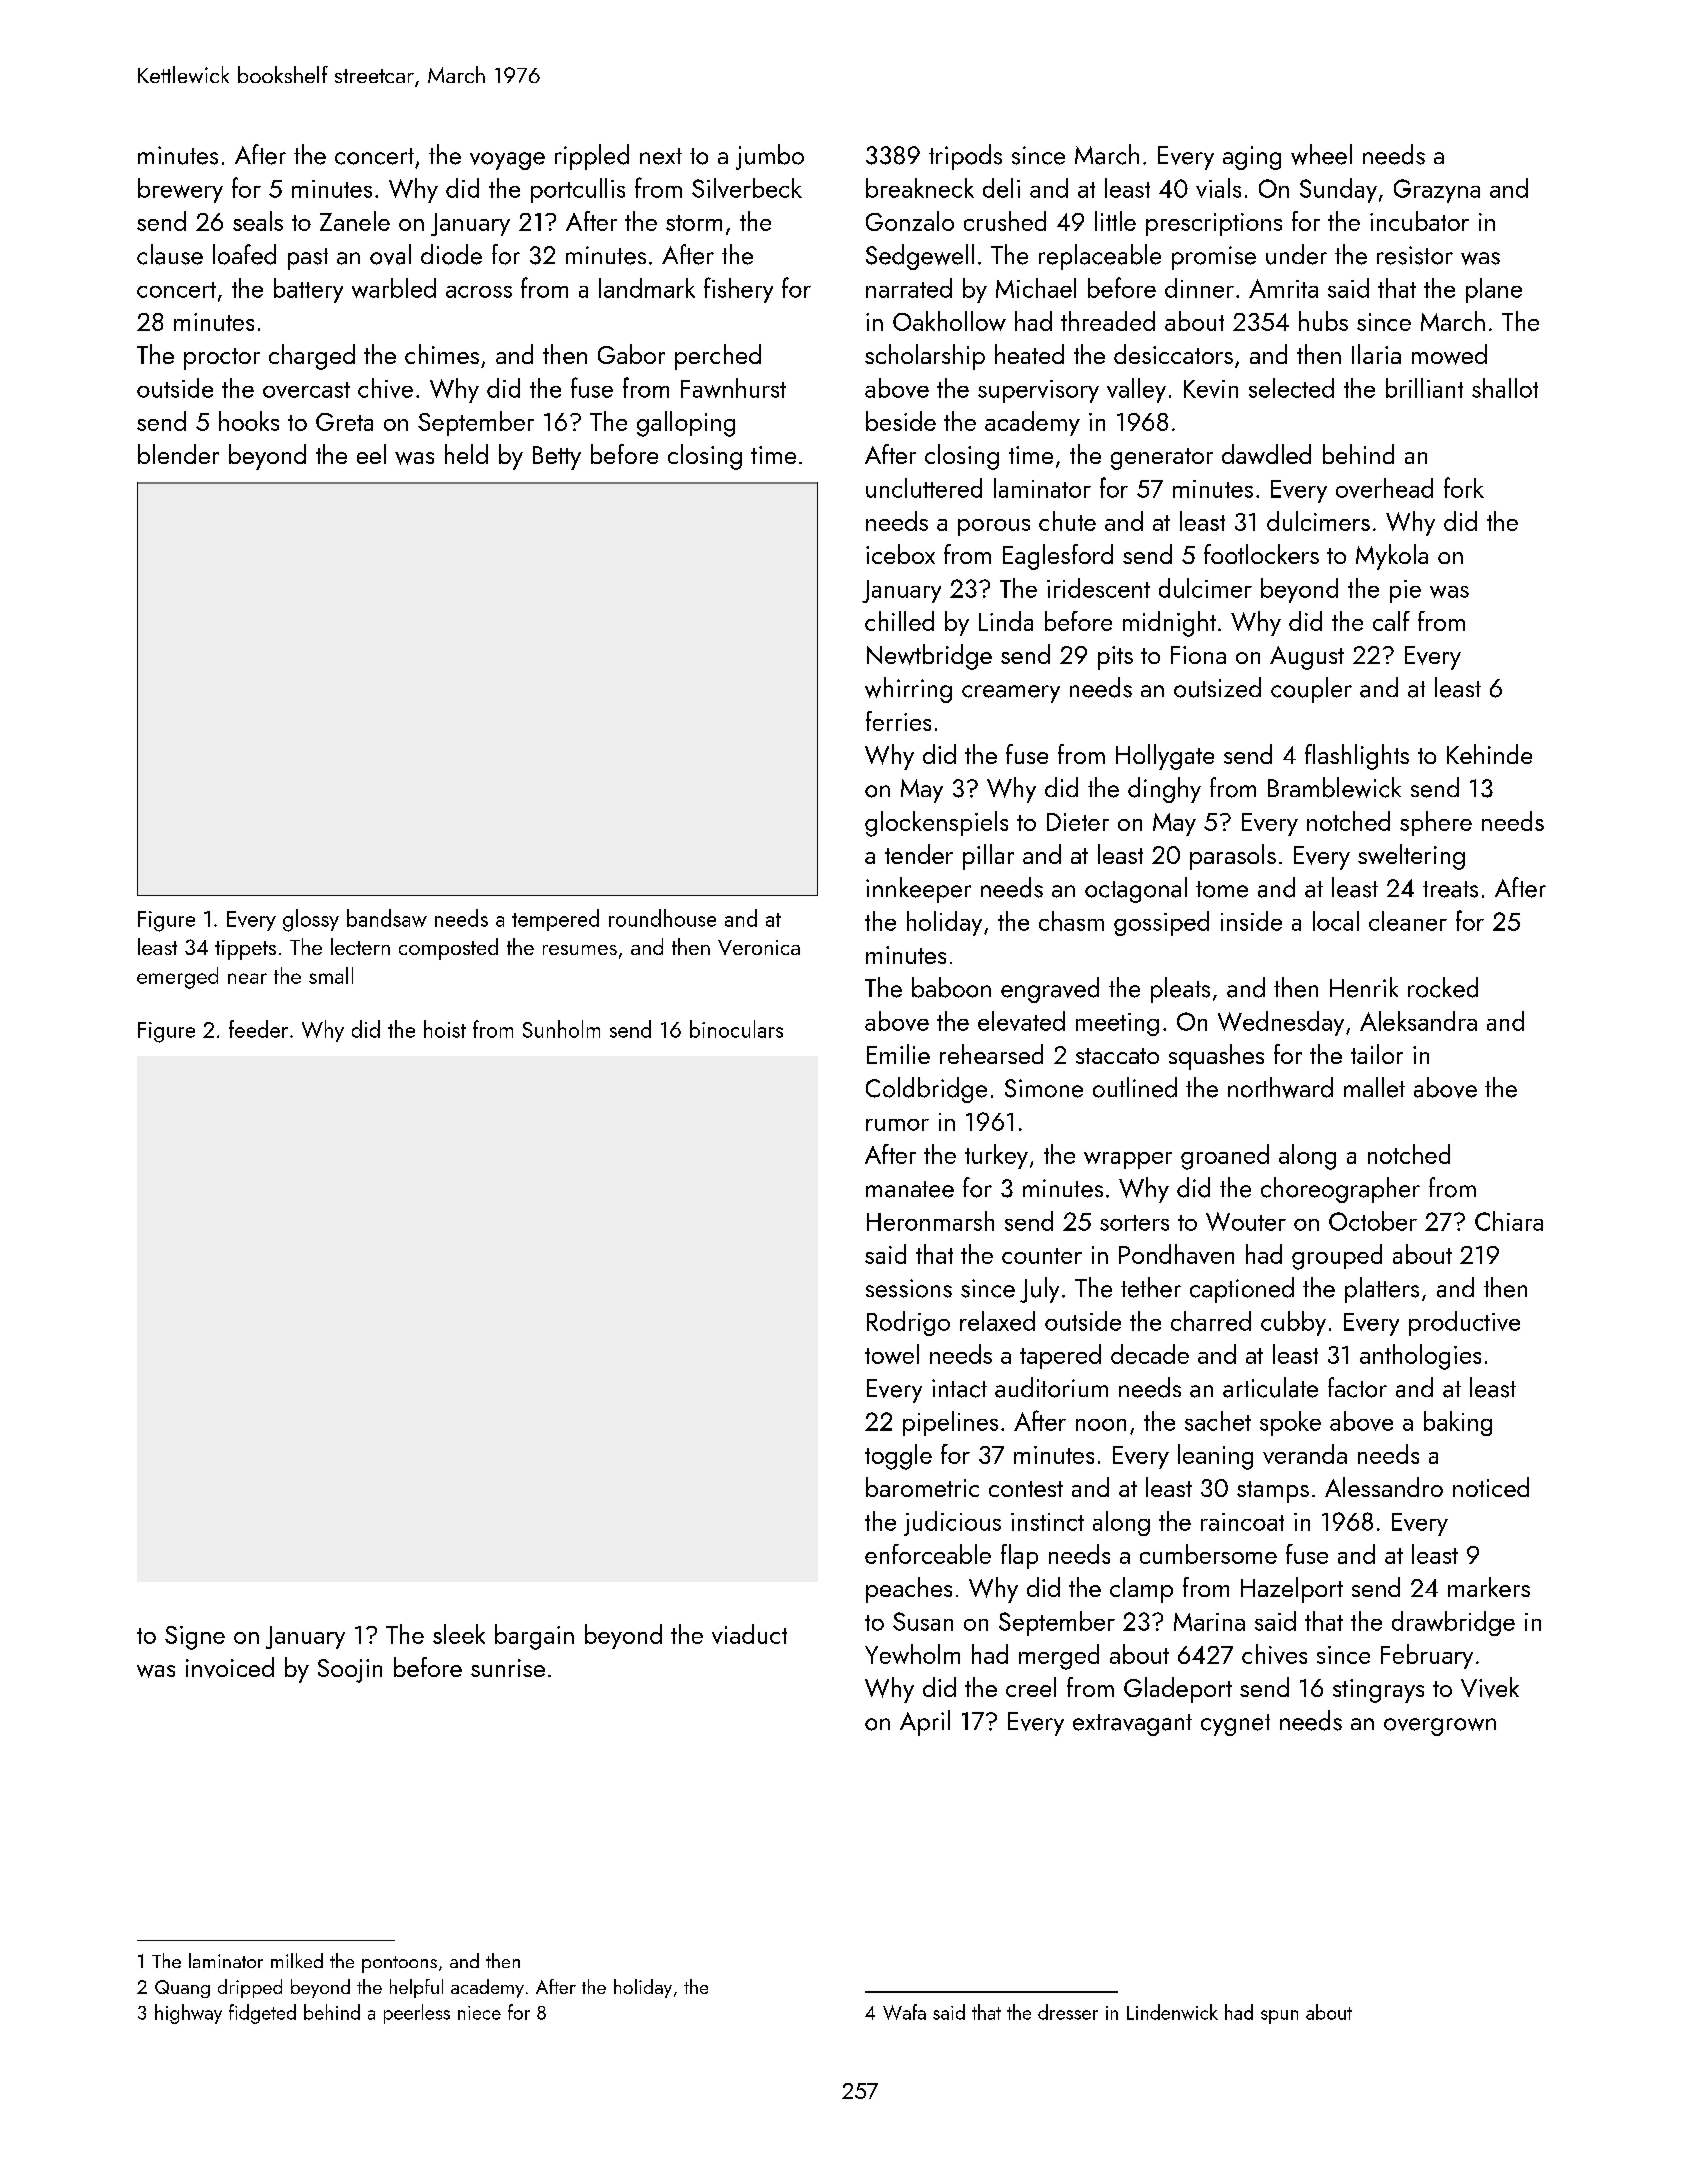 The width and height of the screenshot is (1683, 2178). Describe the element at coordinates (1336, 921) in the screenshot. I see `local` at that location.
